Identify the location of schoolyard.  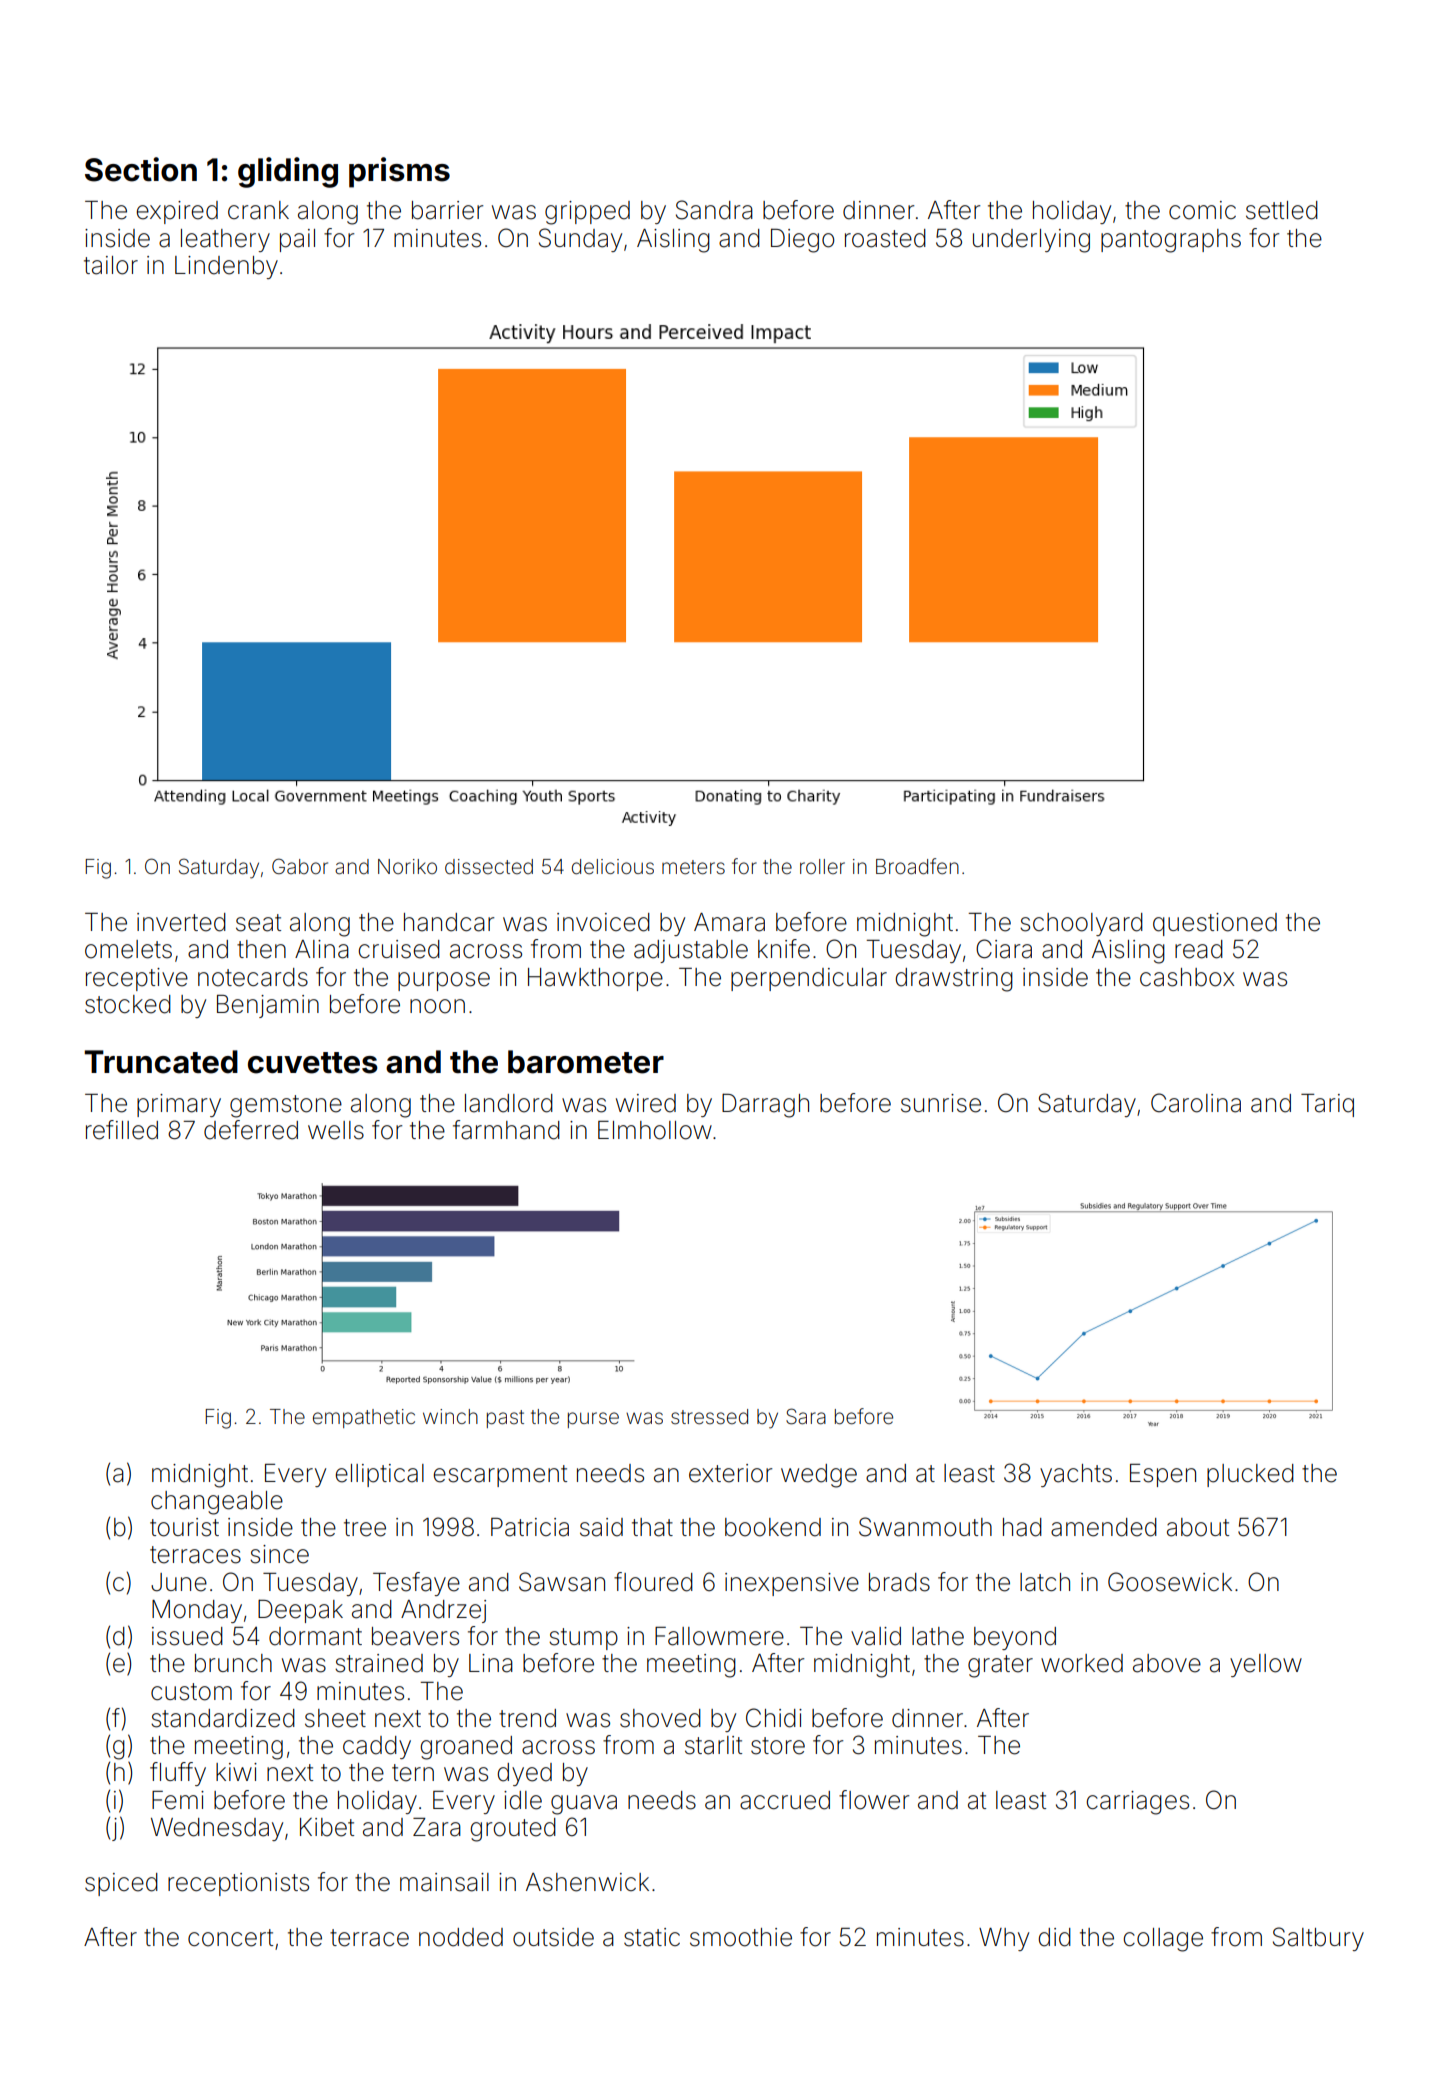
(1081, 924).
